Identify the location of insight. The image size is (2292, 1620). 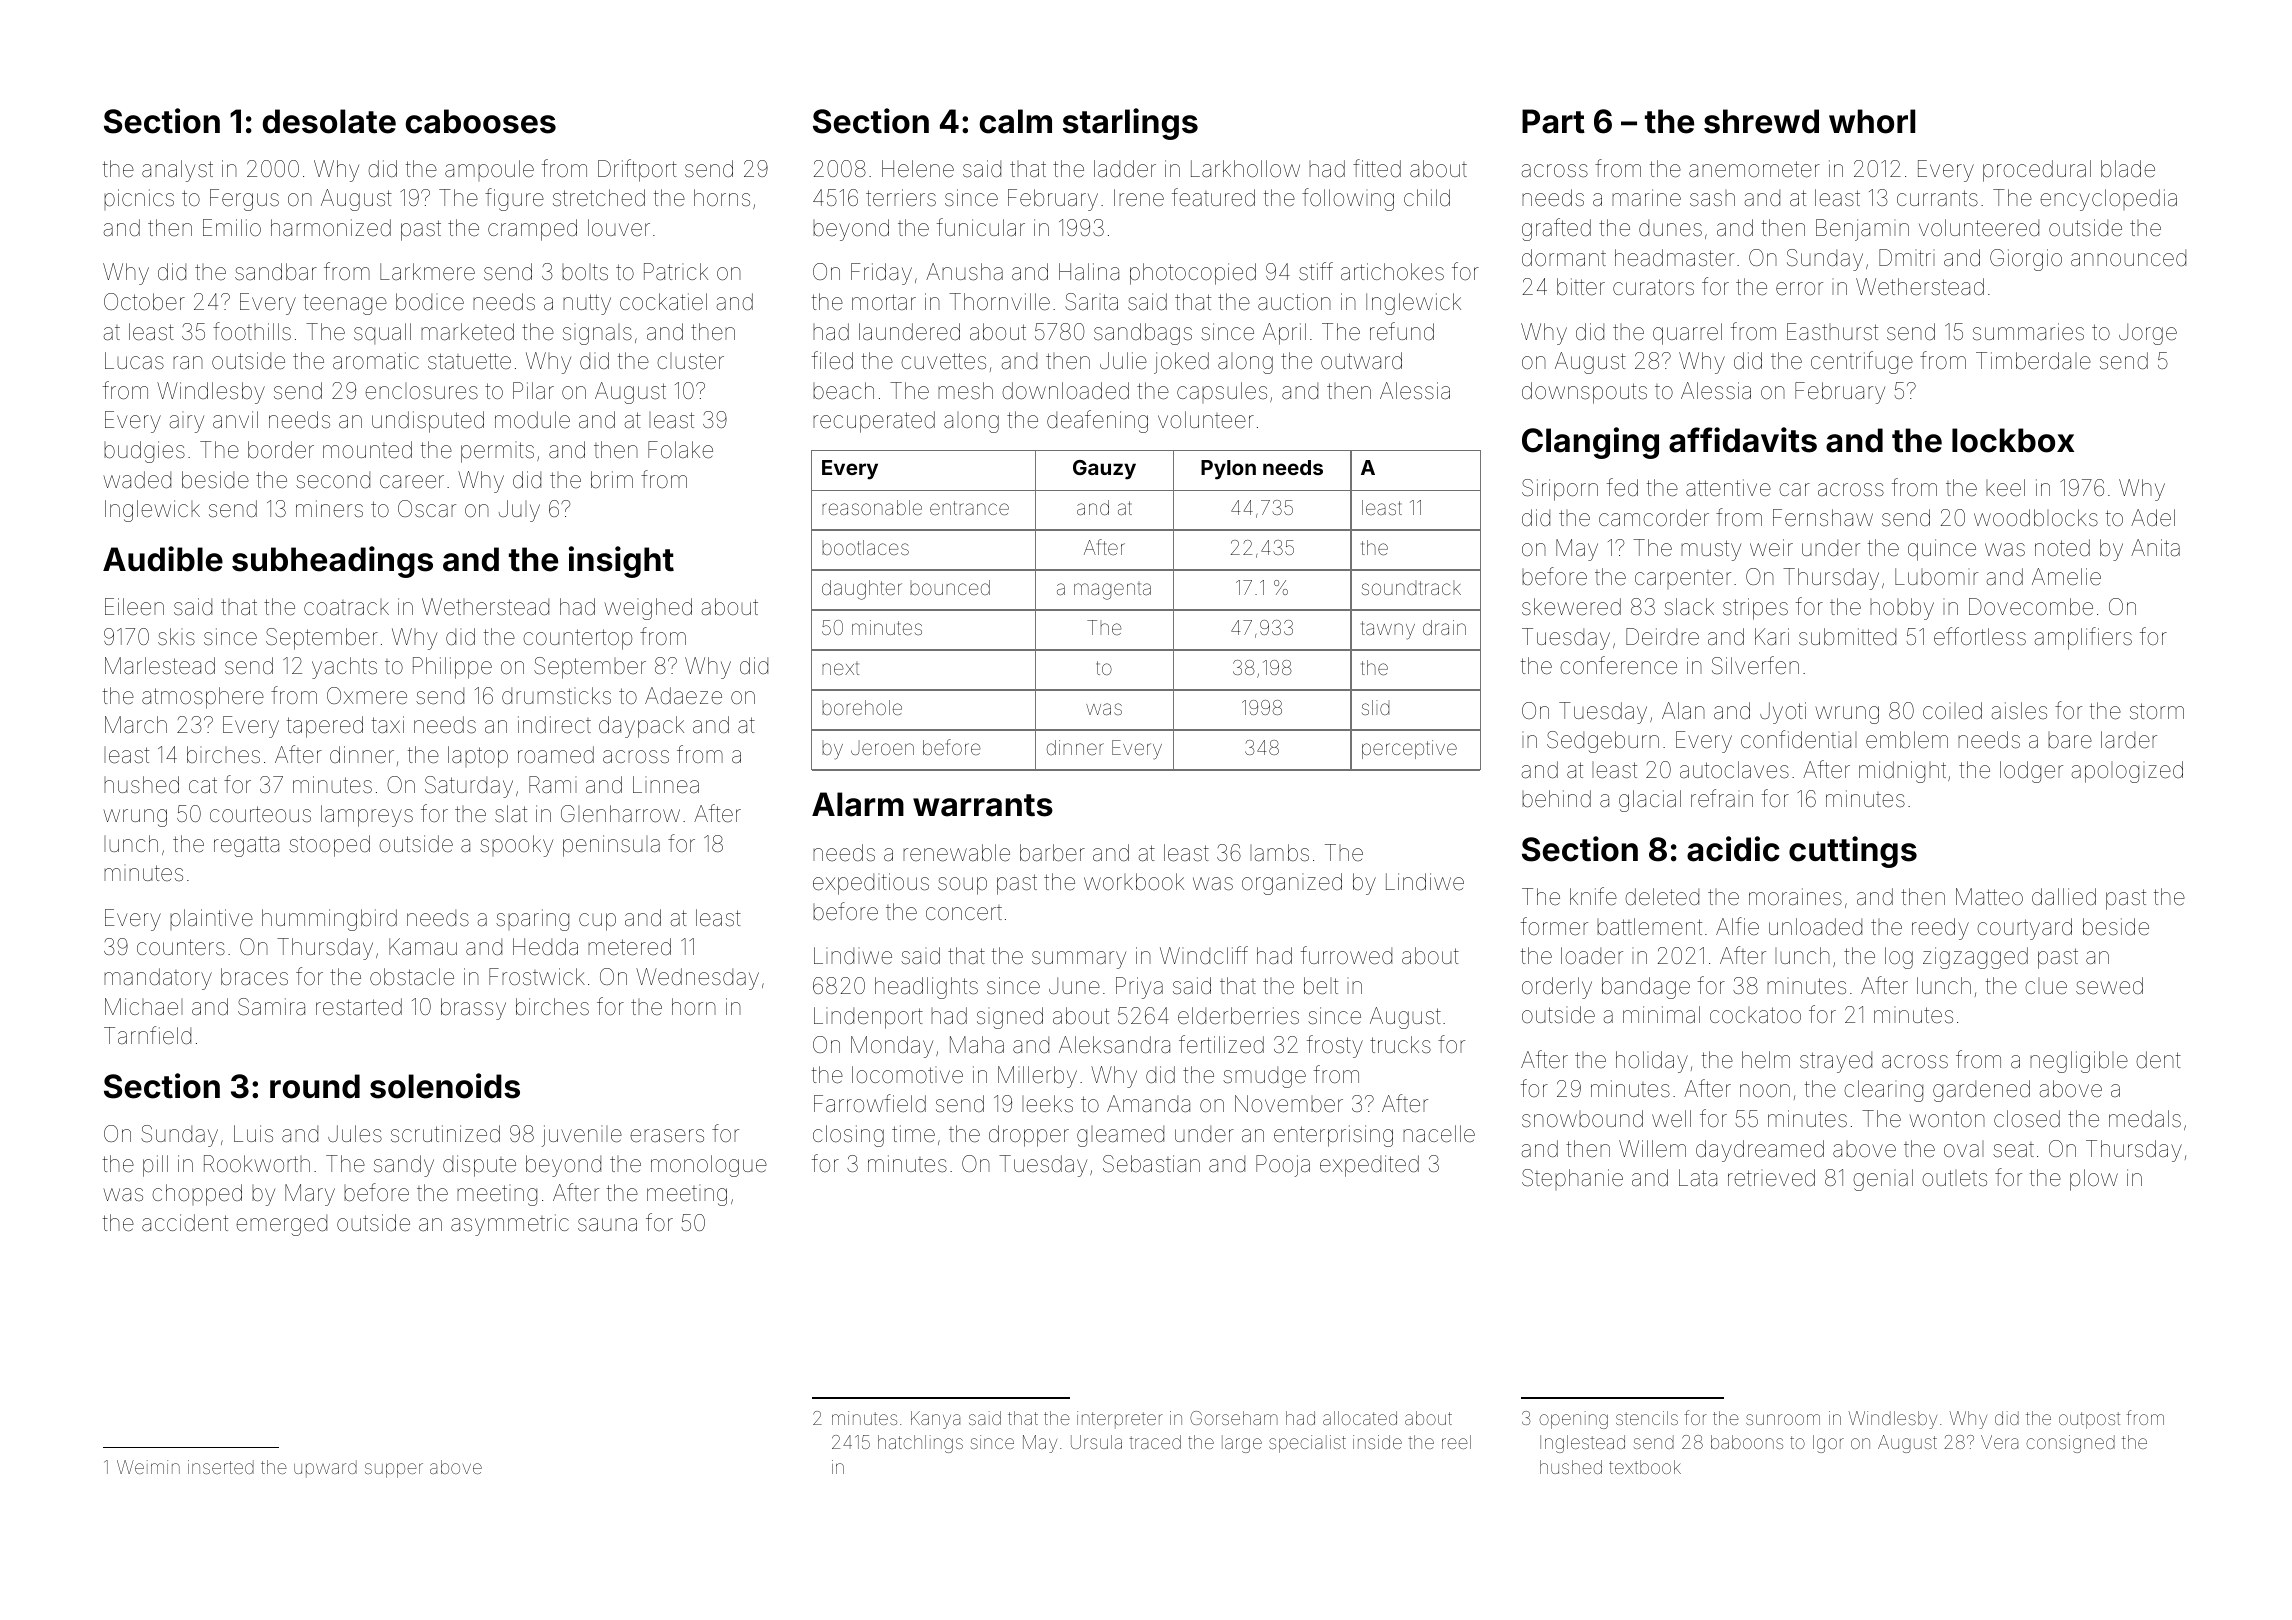
(621, 562).
